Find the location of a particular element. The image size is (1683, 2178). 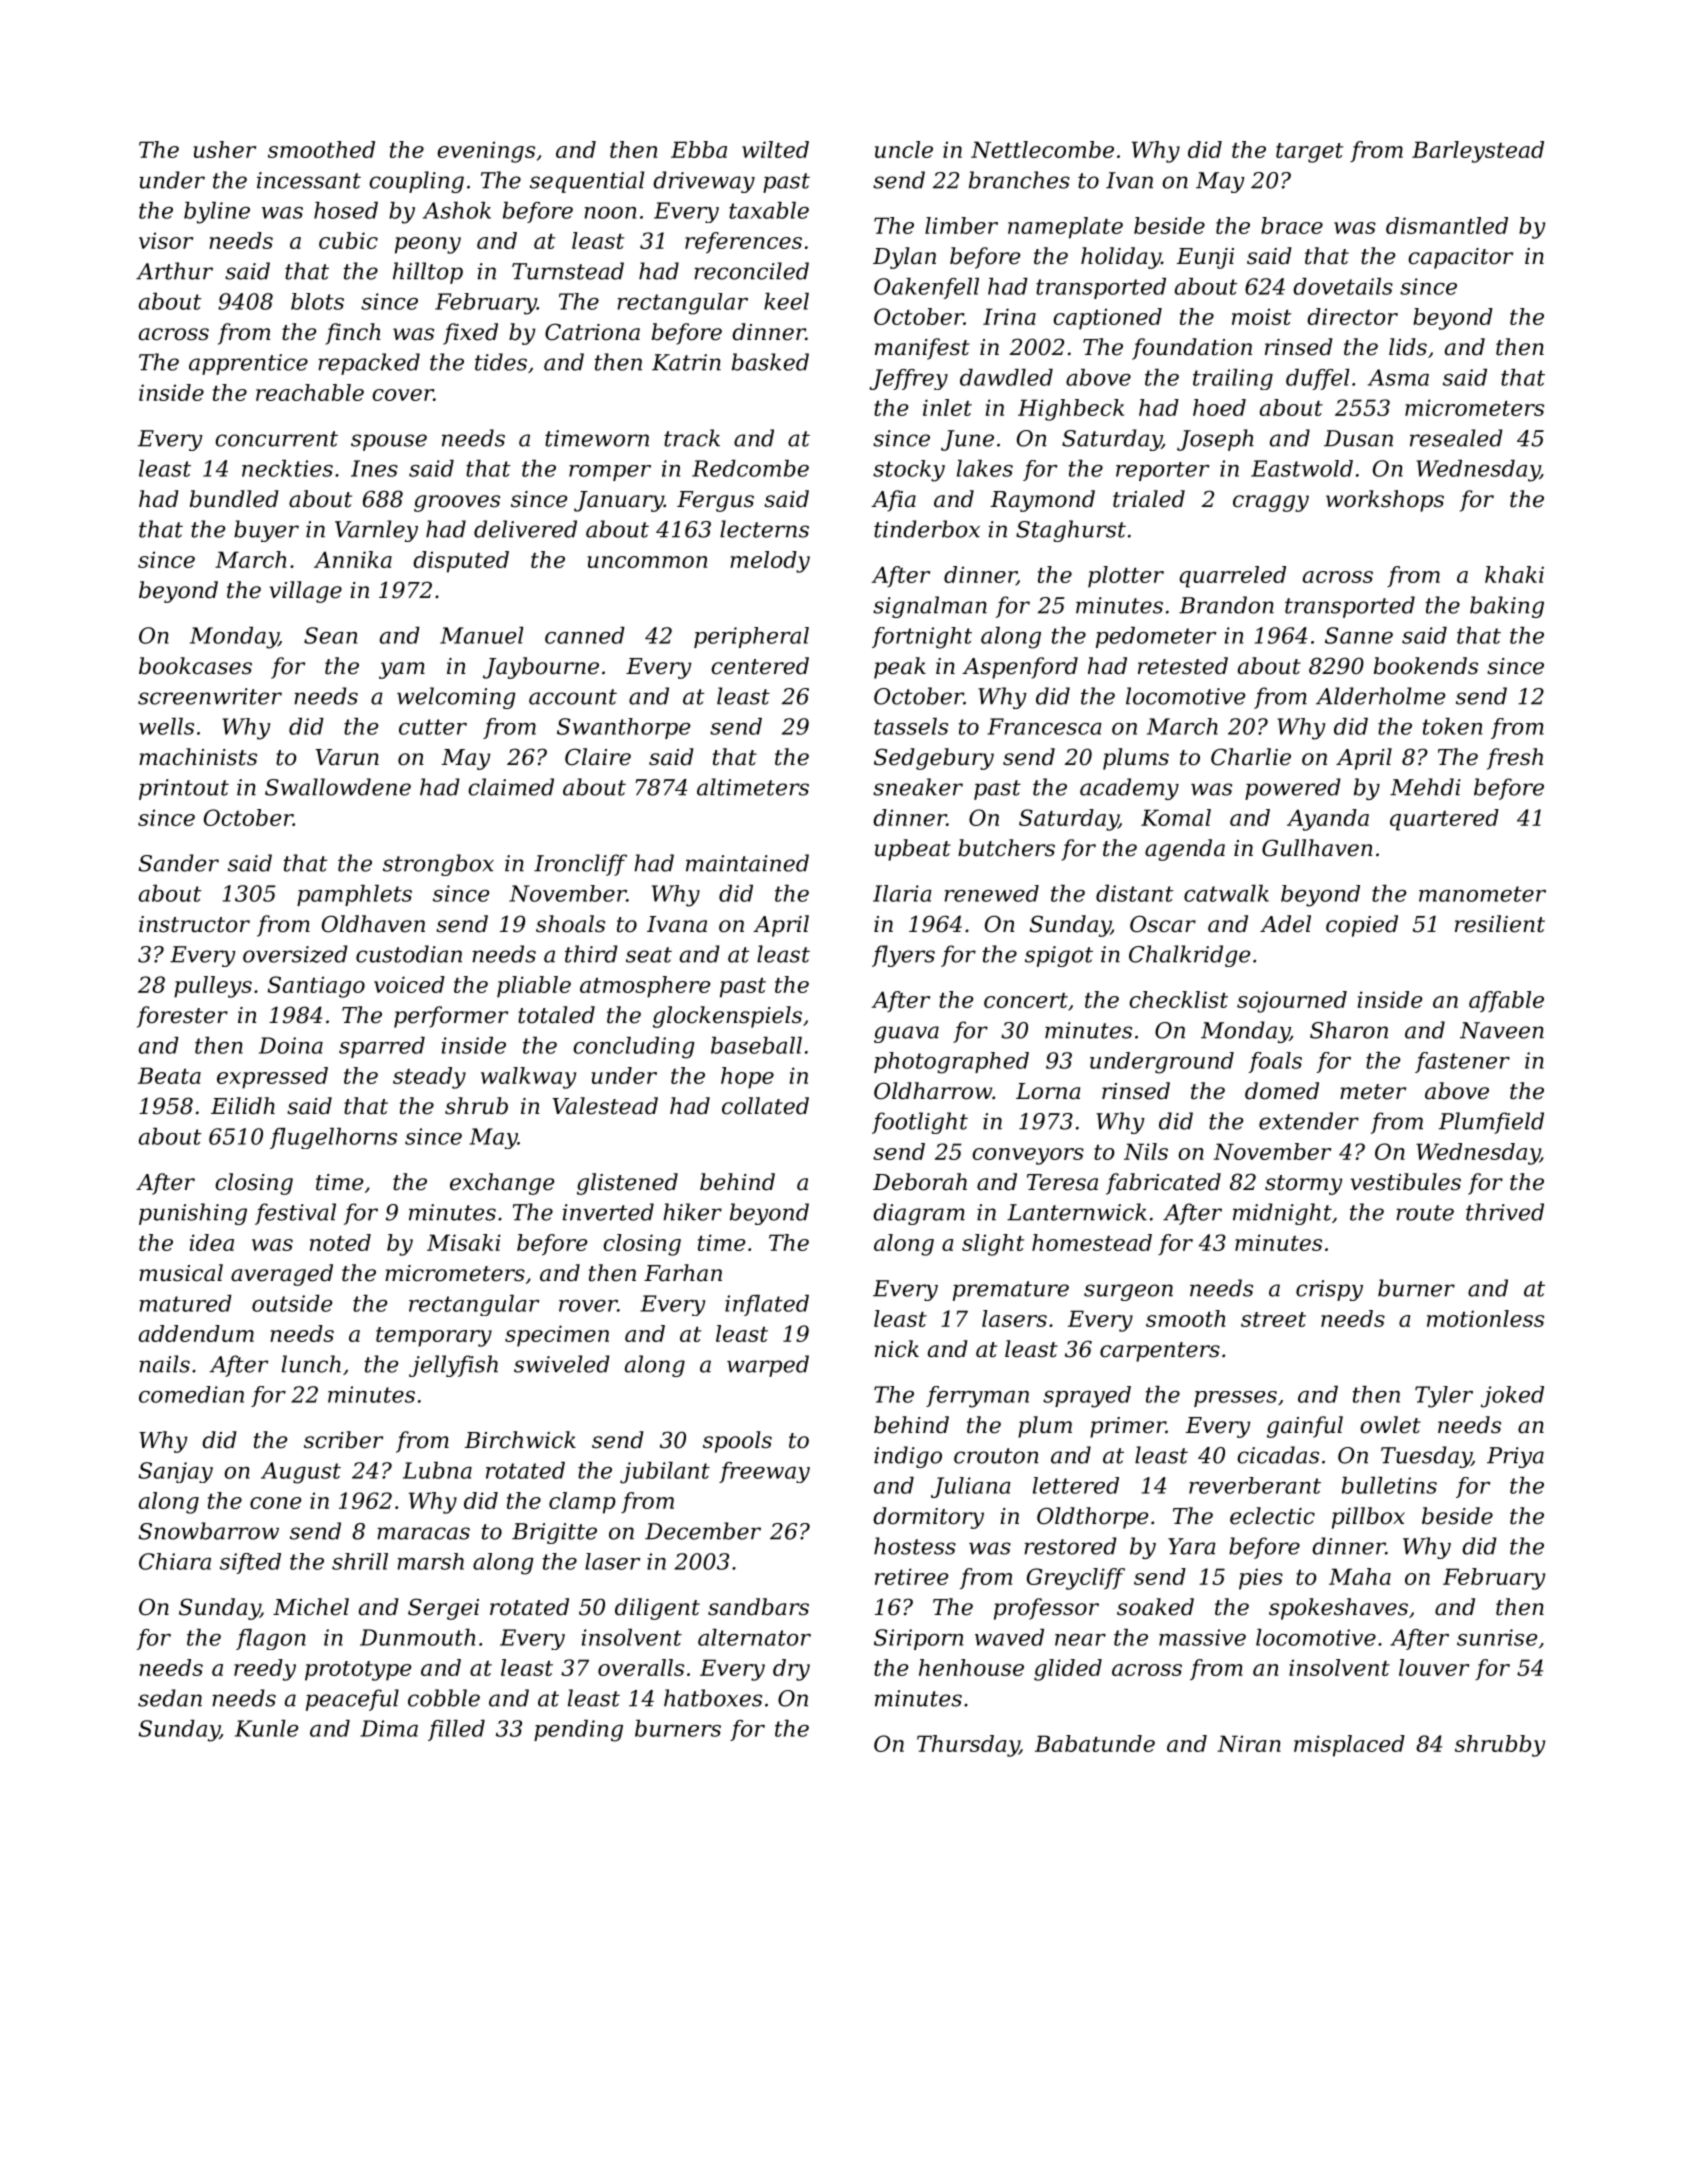

expressed is located at coordinates (272, 1078).
